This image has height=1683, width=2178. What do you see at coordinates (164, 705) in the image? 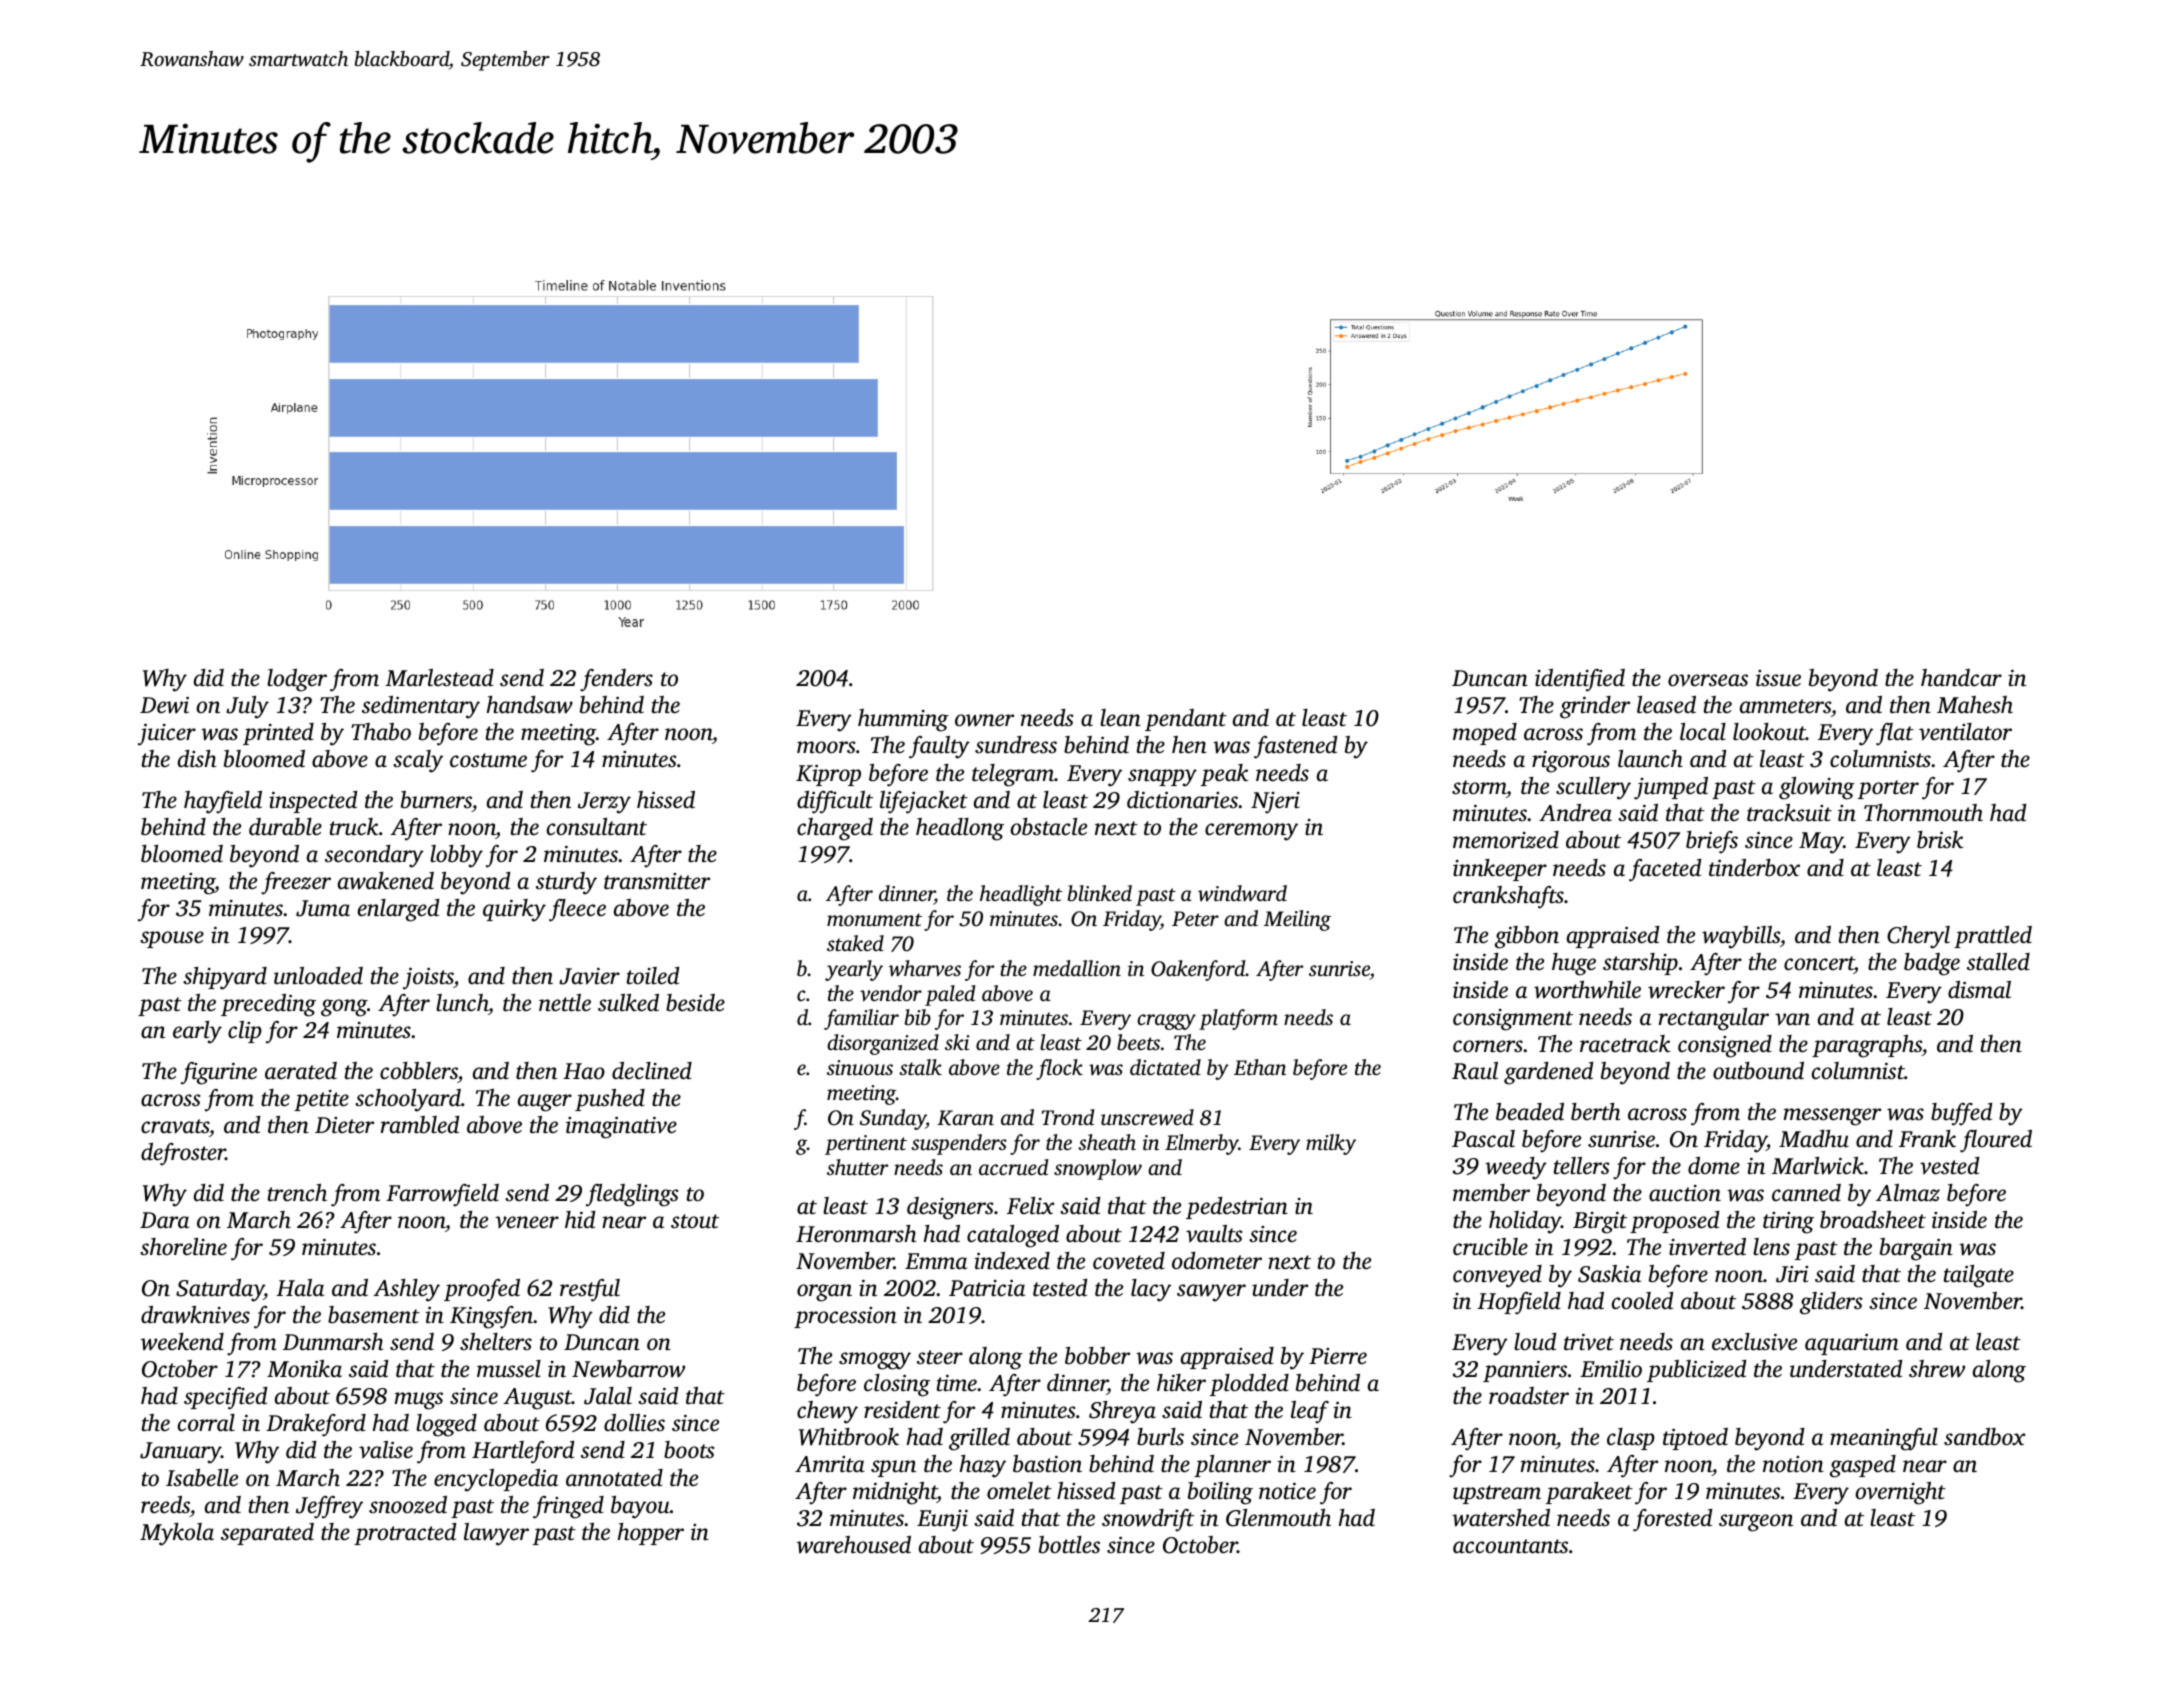
I see `Dewi` at bounding box center [164, 705].
